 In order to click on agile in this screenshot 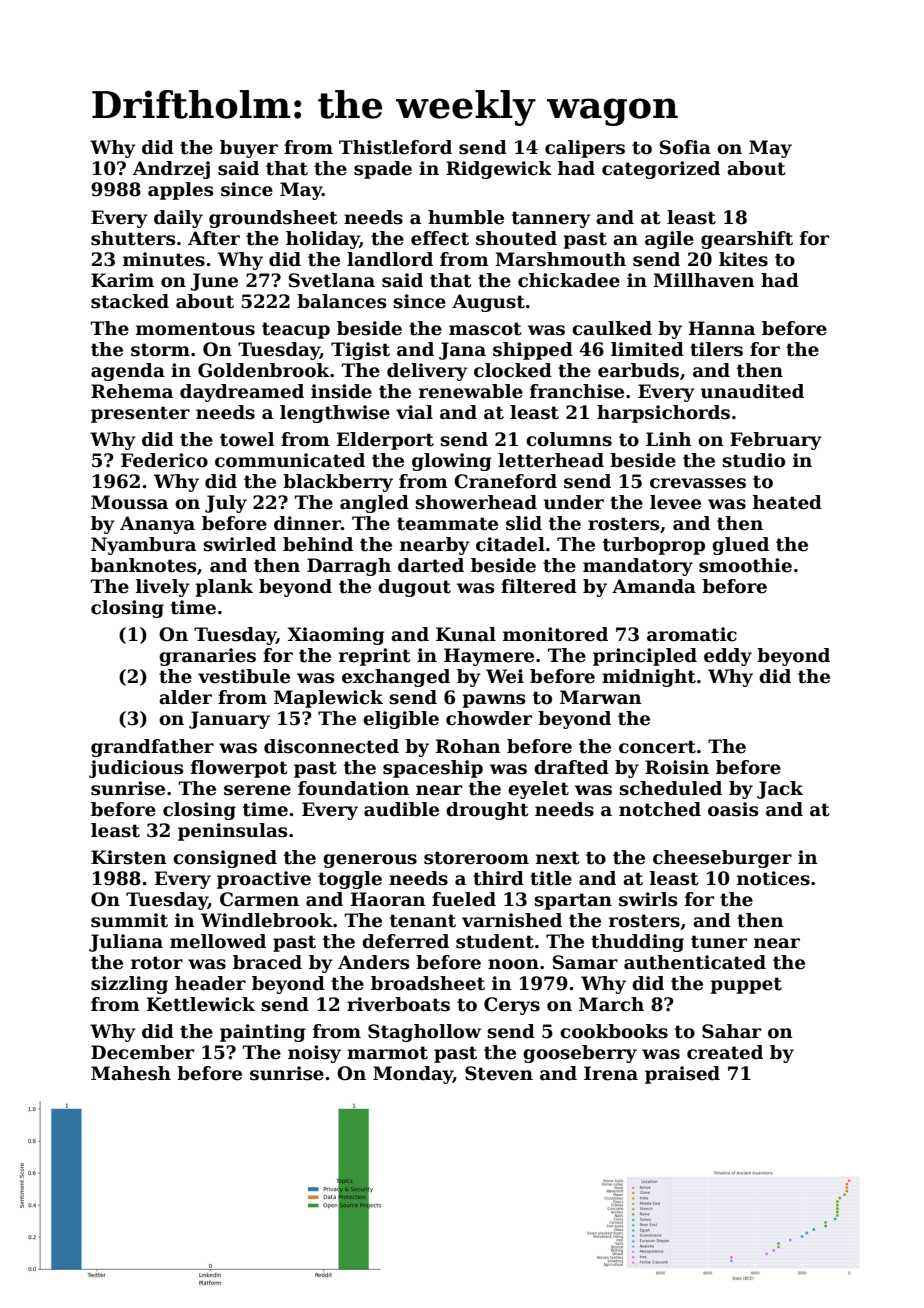, I will do `click(669, 240)`.
